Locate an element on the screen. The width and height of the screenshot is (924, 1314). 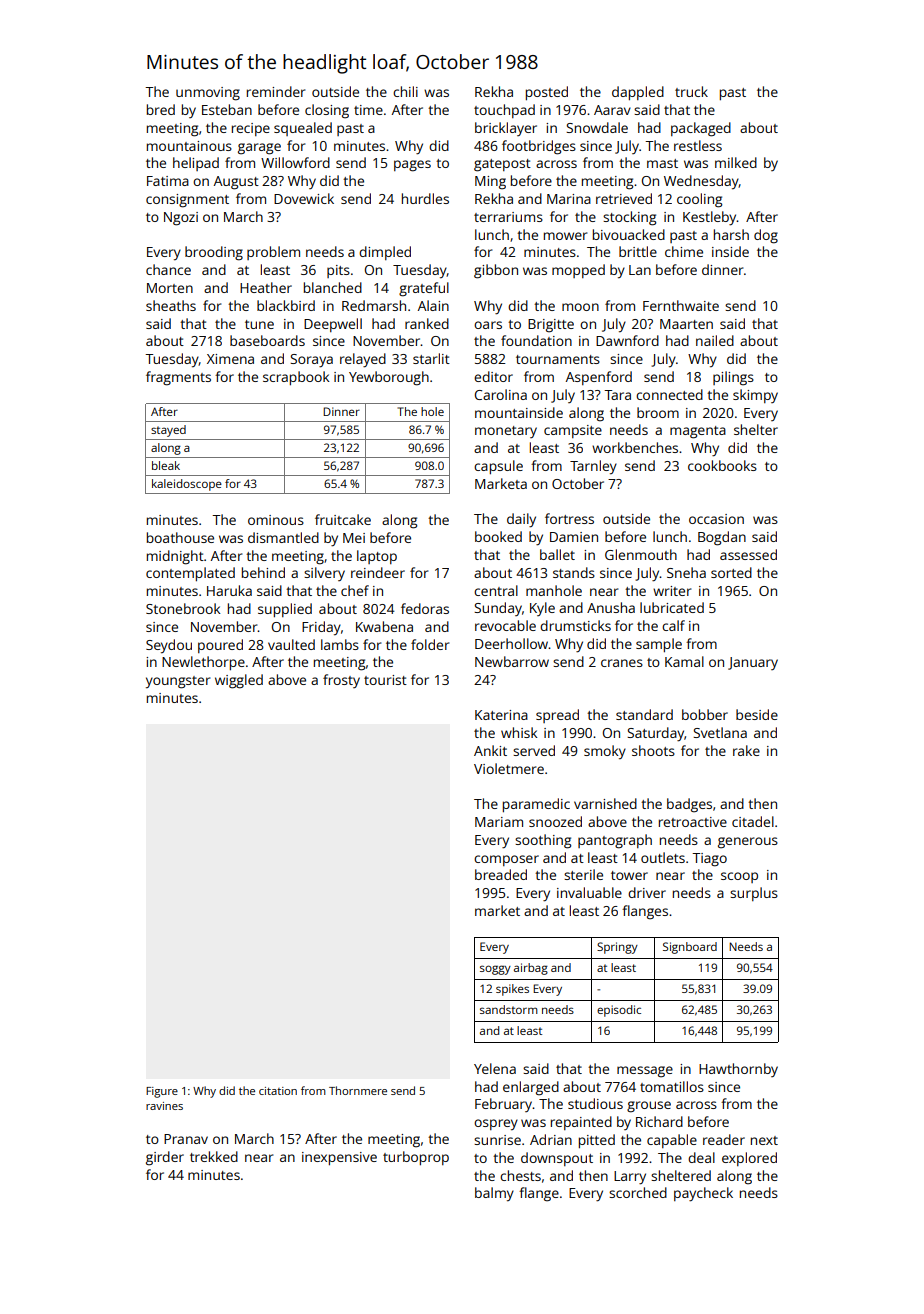
closing is located at coordinates (327, 111).
